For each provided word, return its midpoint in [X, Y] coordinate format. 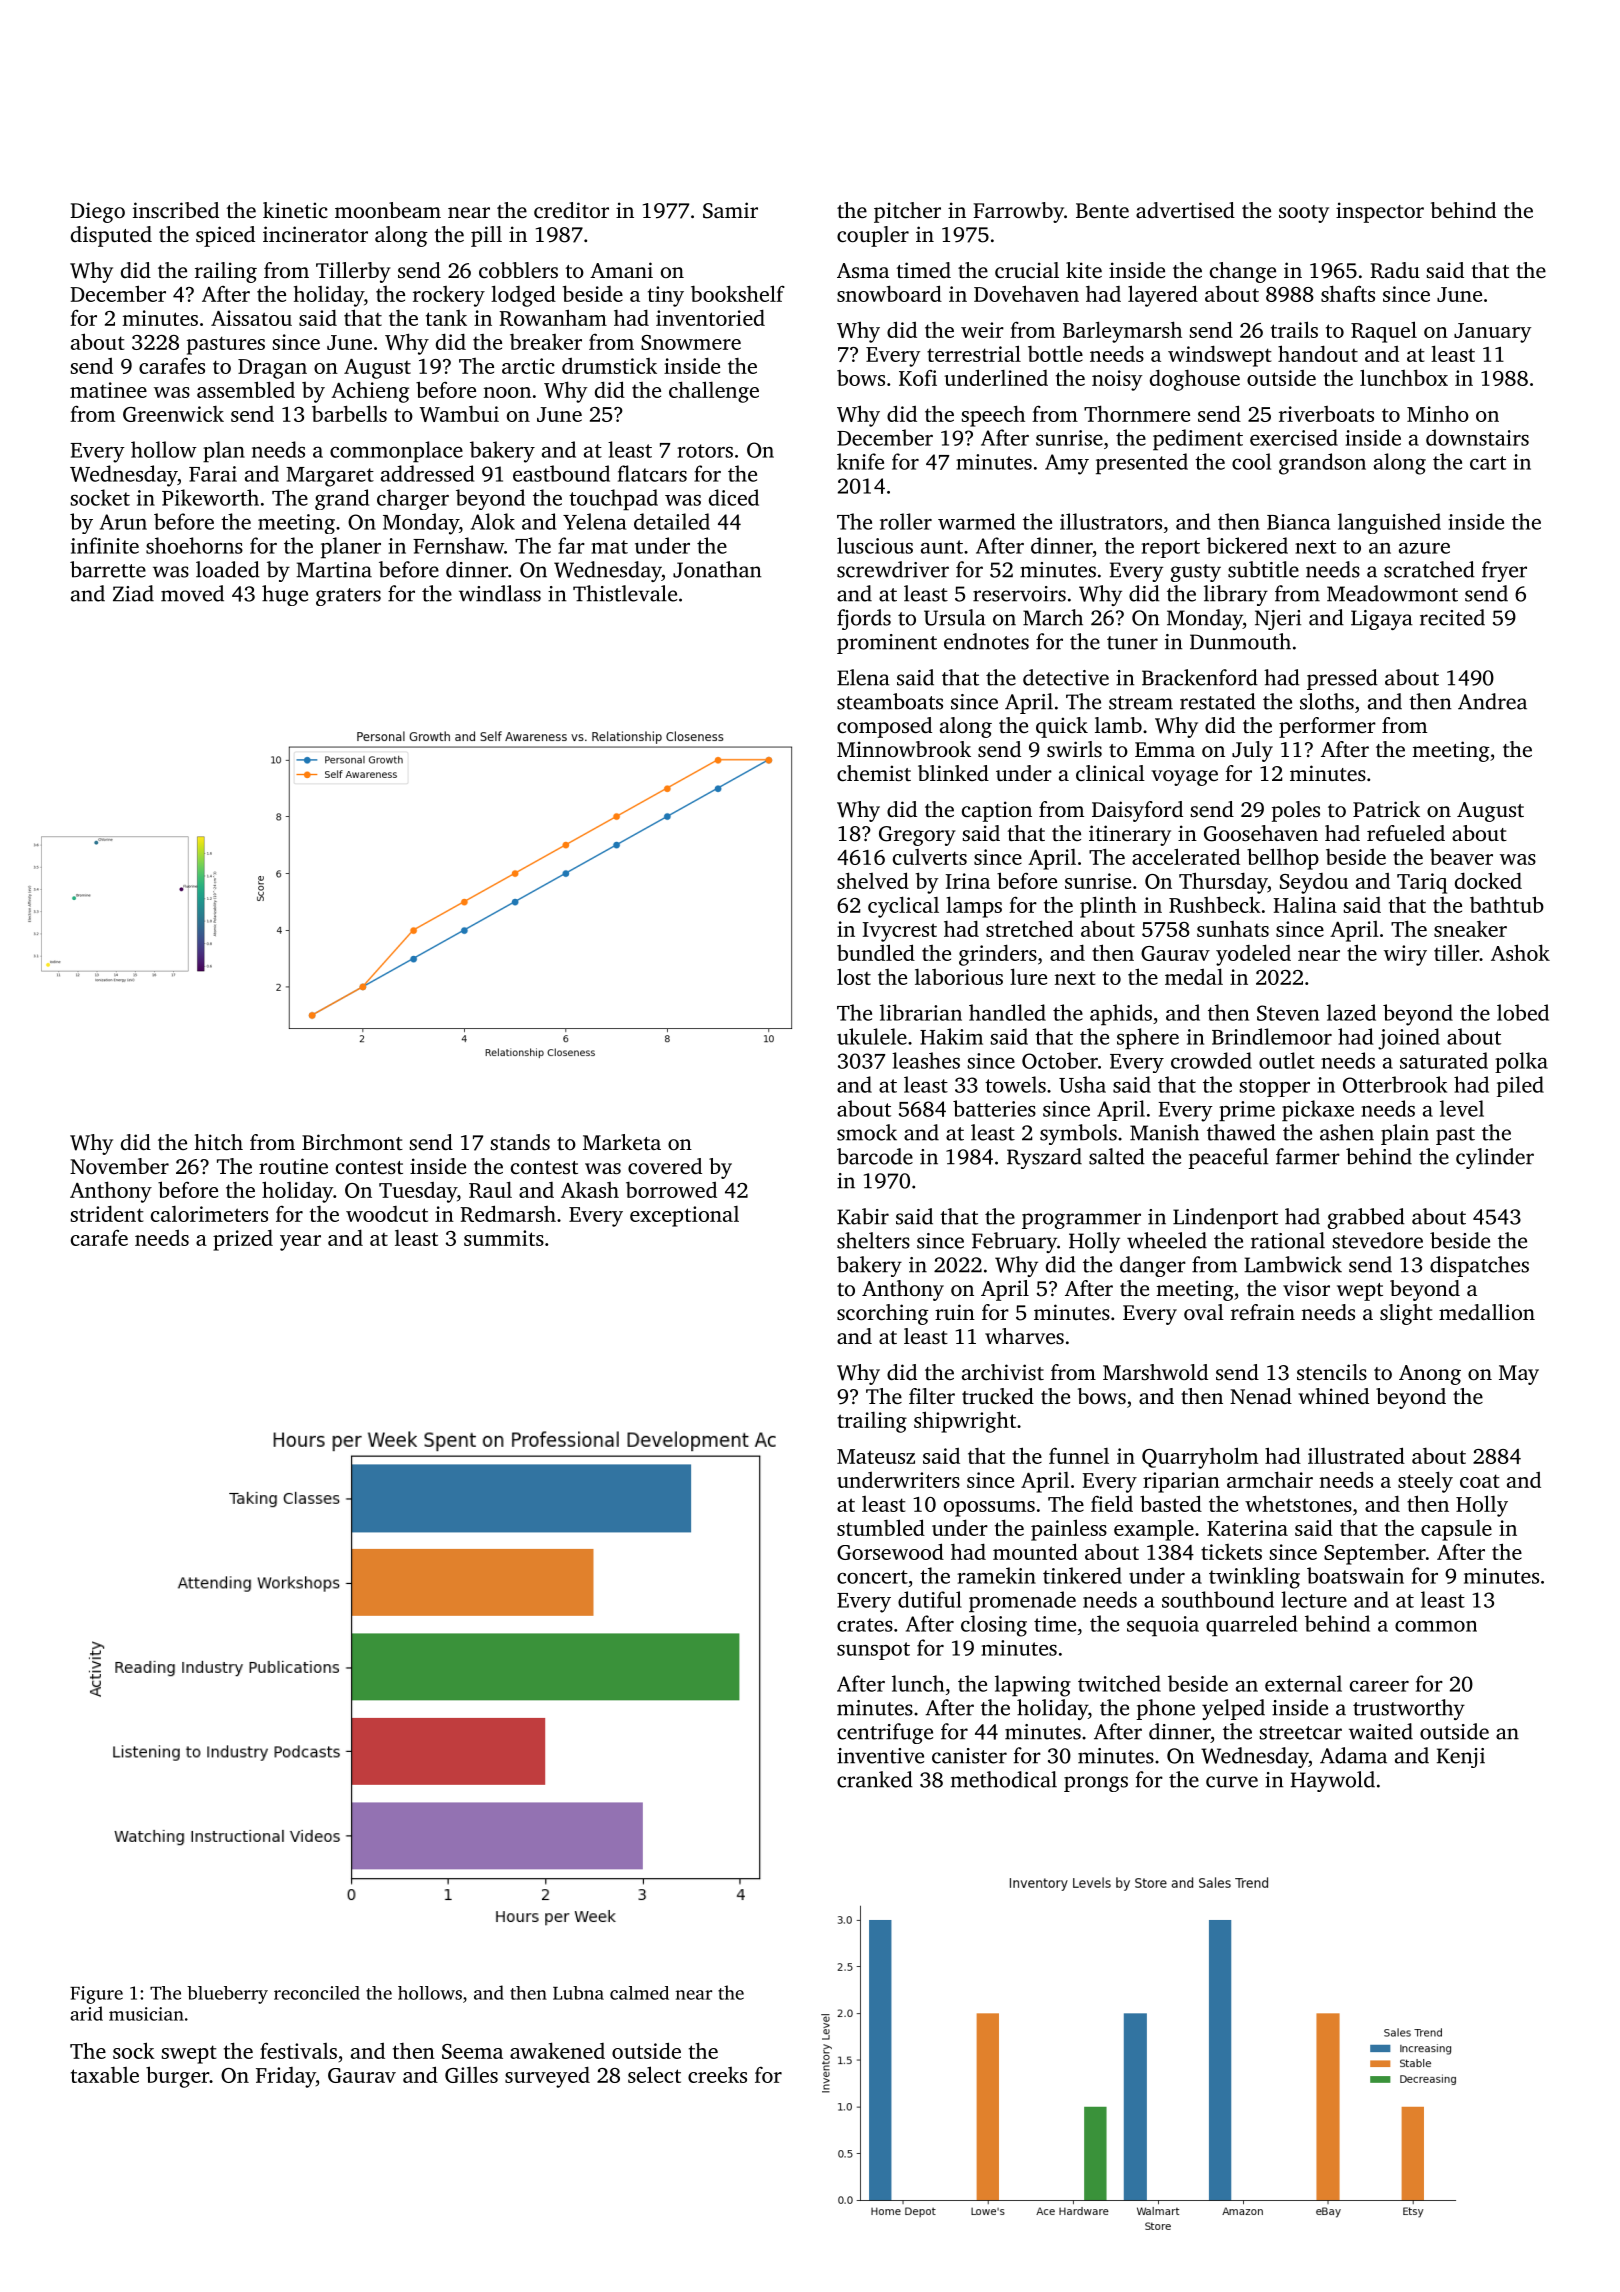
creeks [717, 2075]
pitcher [907, 212]
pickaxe [1318, 1111]
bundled [876, 952]
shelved [873, 880]
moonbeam [388, 210]
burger [178, 2077]
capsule [1456, 1530]
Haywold [1333, 1781]
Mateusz [876, 1456]
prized [243, 1240]
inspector [1380, 212]
